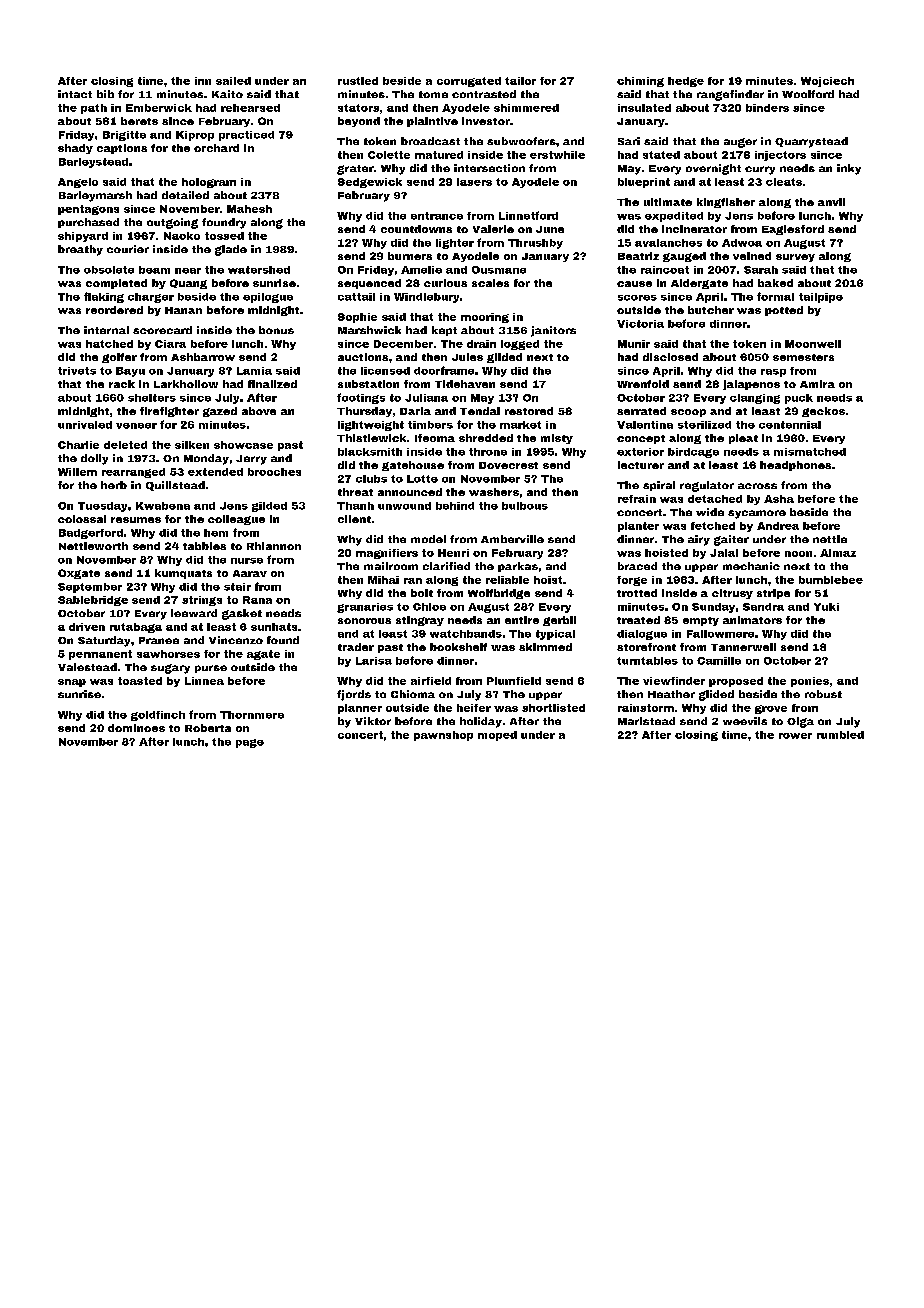 The width and height of the screenshot is (924, 1308). I want to click on Hanan, so click(183, 310).
